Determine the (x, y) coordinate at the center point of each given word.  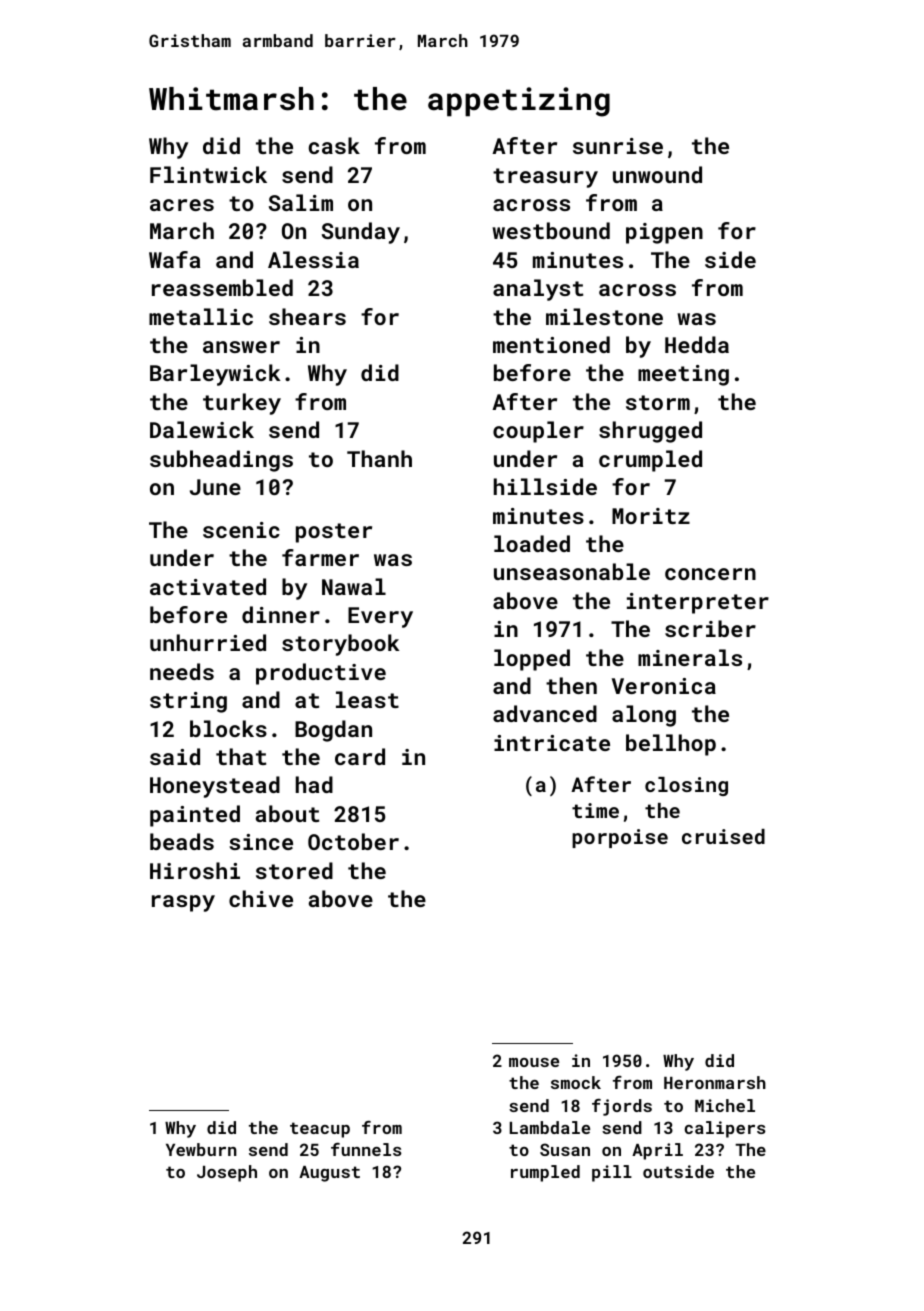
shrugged (650, 432)
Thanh (379, 458)
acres (182, 205)
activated (208, 586)
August (329, 1174)
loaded (532, 543)
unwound (657, 174)
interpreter (698, 603)
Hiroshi (195, 870)
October (353, 841)
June (215, 487)
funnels (366, 1149)
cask (334, 145)
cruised (723, 836)
